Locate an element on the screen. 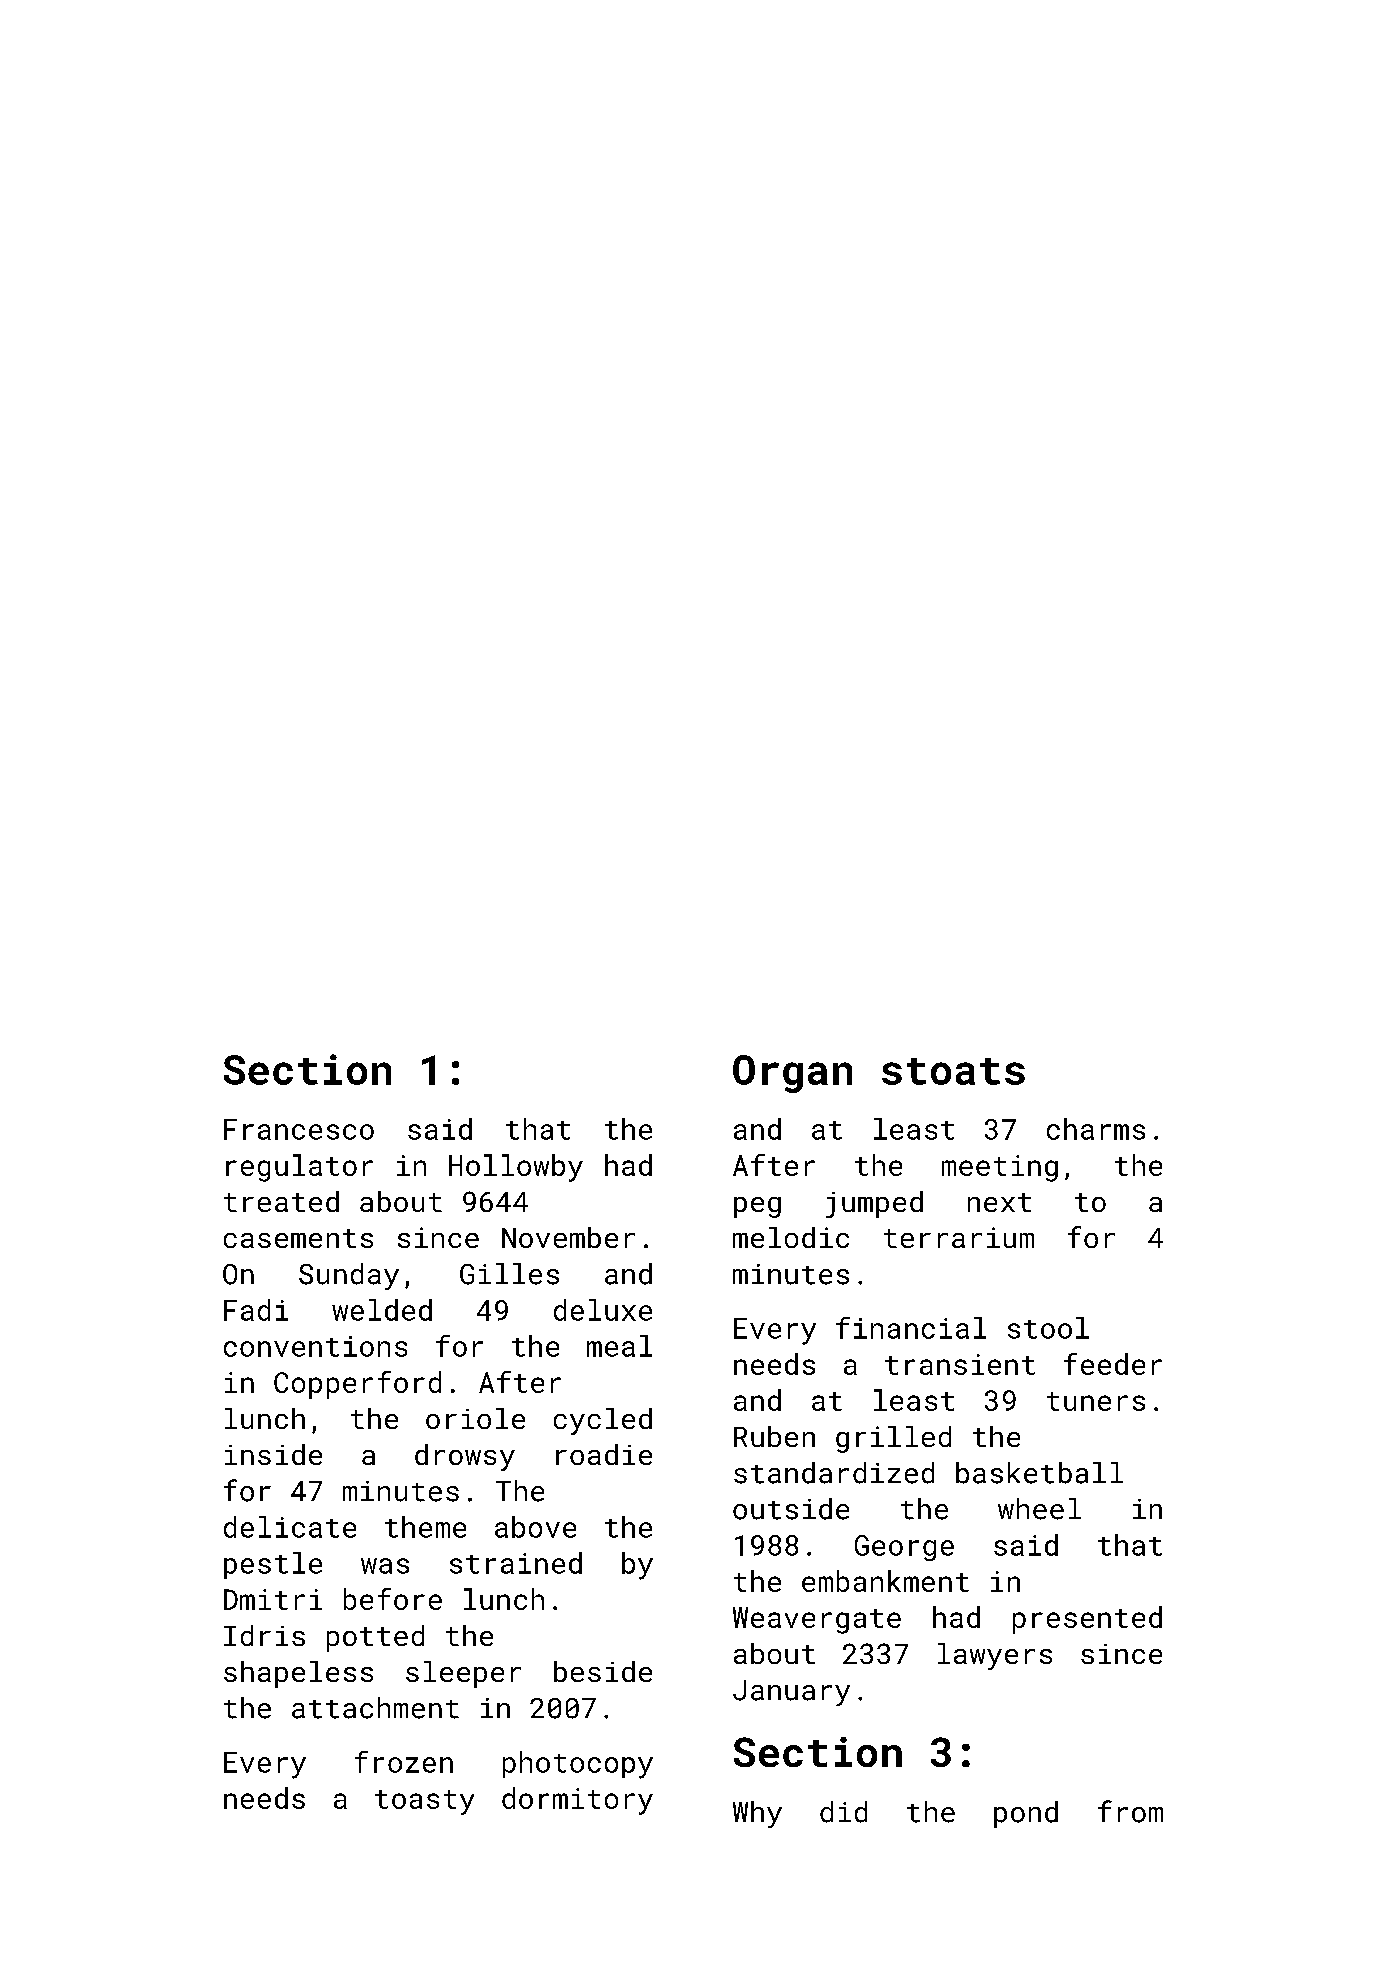 The height and width of the screenshot is (1969, 1386). stoats is located at coordinates (953, 1071).
